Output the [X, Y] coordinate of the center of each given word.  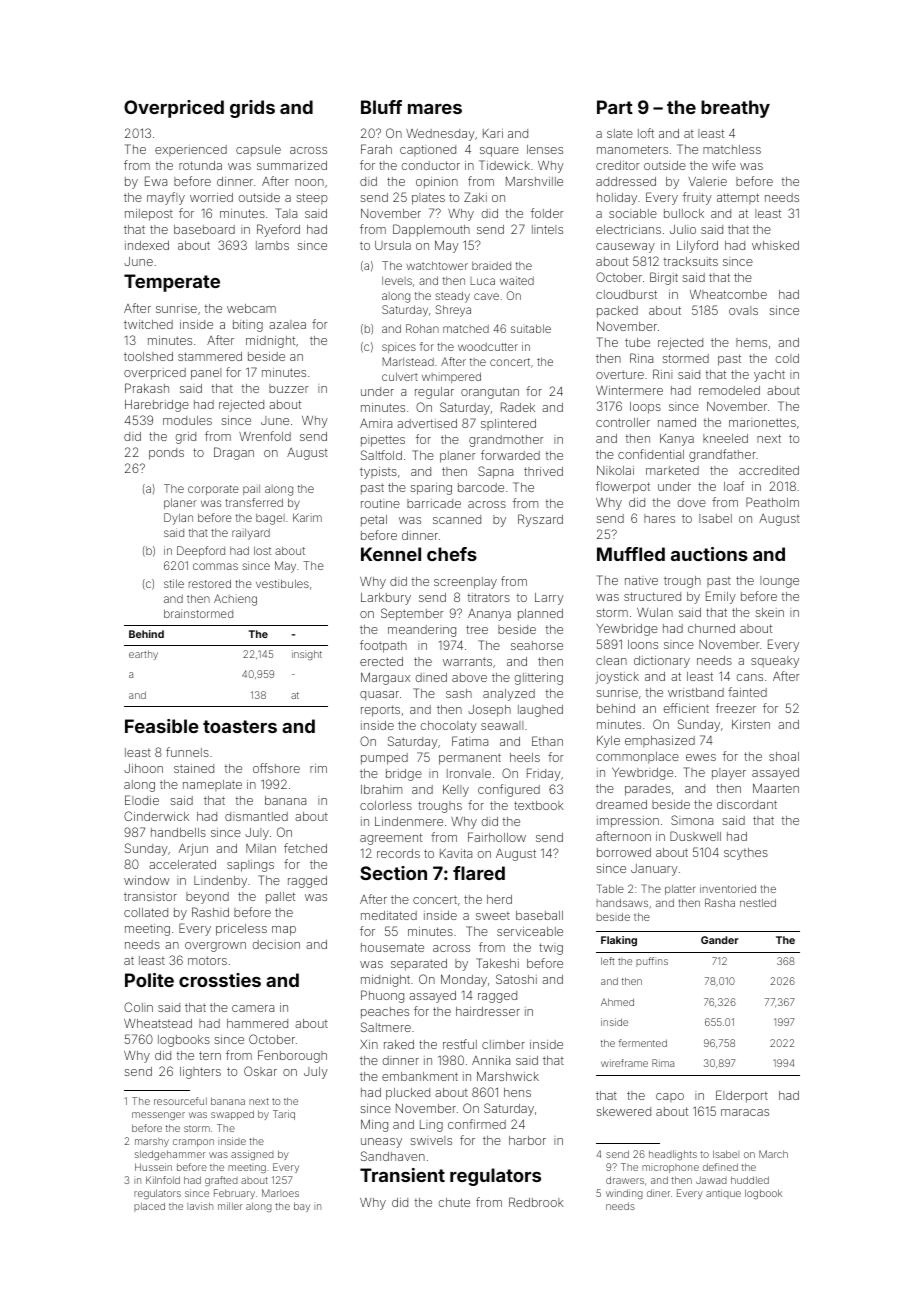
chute [454, 1202]
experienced [191, 150]
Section [393, 873]
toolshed [148, 356]
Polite [149, 980]
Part [615, 107]
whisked [775, 245]
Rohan [422, 328]
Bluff [381, 107]
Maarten [776, 788]
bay [302, 1207]
